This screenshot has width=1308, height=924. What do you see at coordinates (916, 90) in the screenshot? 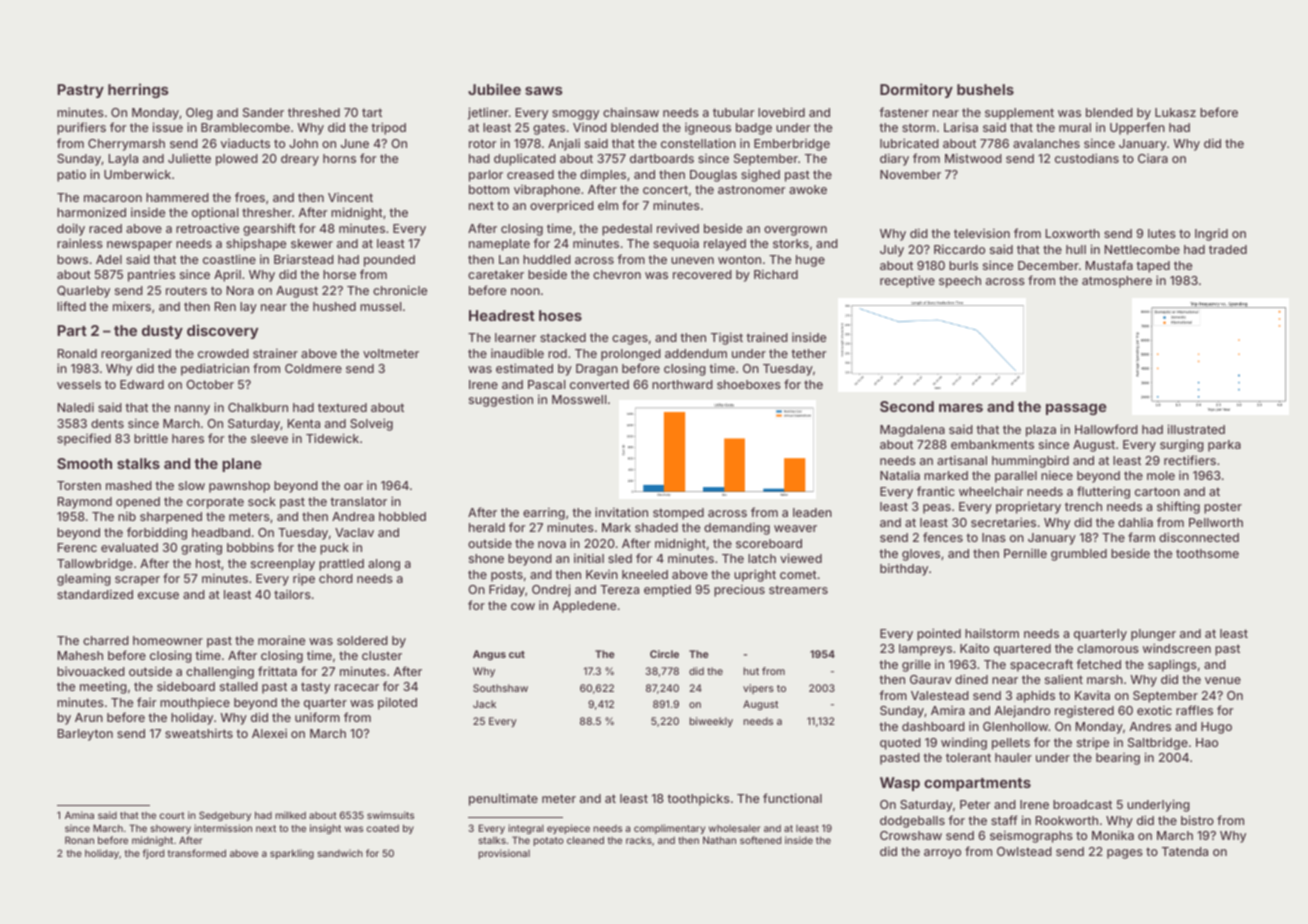
I see `Dormitory` at bounding box center [916, 90].
